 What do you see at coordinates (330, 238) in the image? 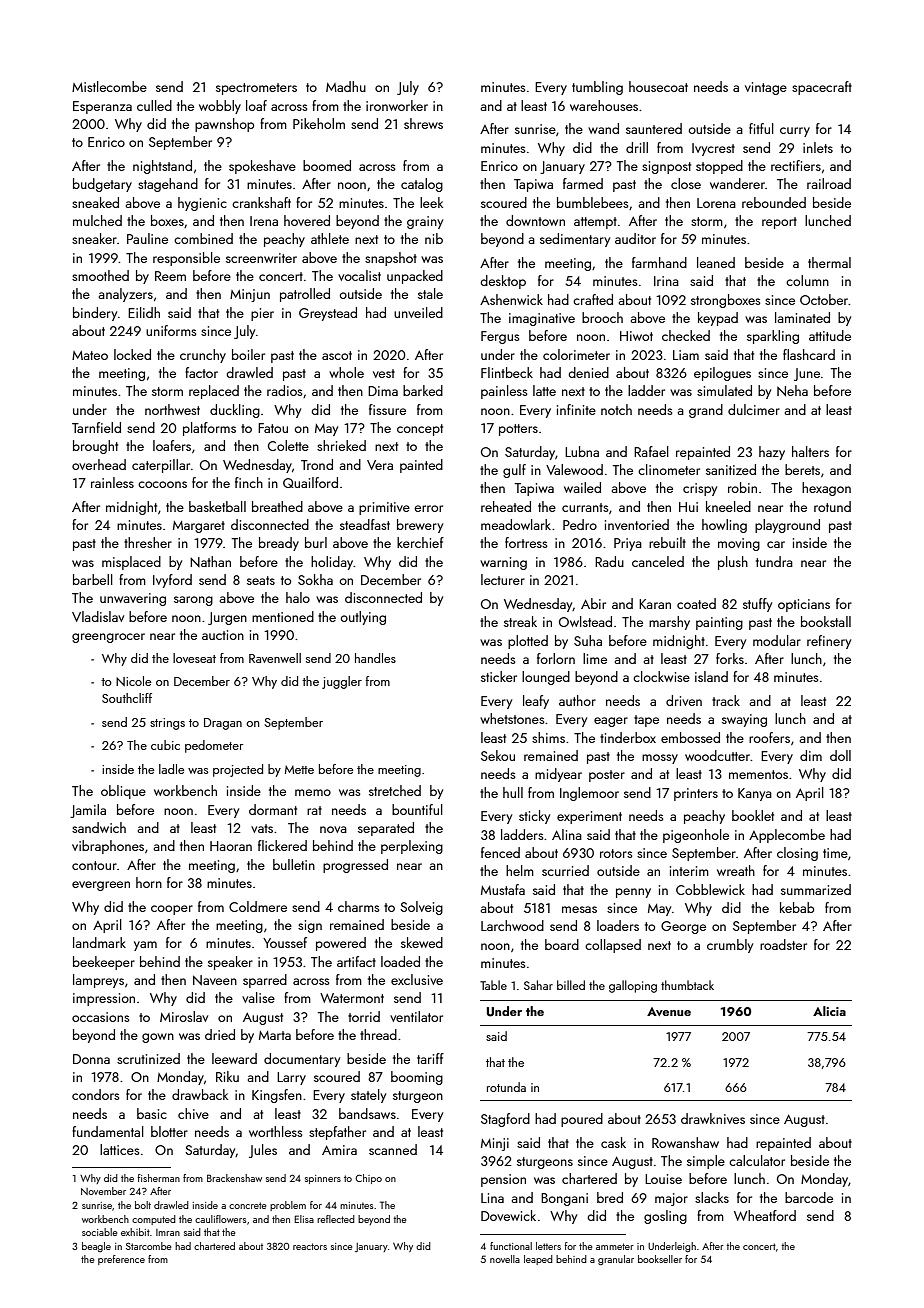
I see `athlete` at bounding box center [330, 238].
